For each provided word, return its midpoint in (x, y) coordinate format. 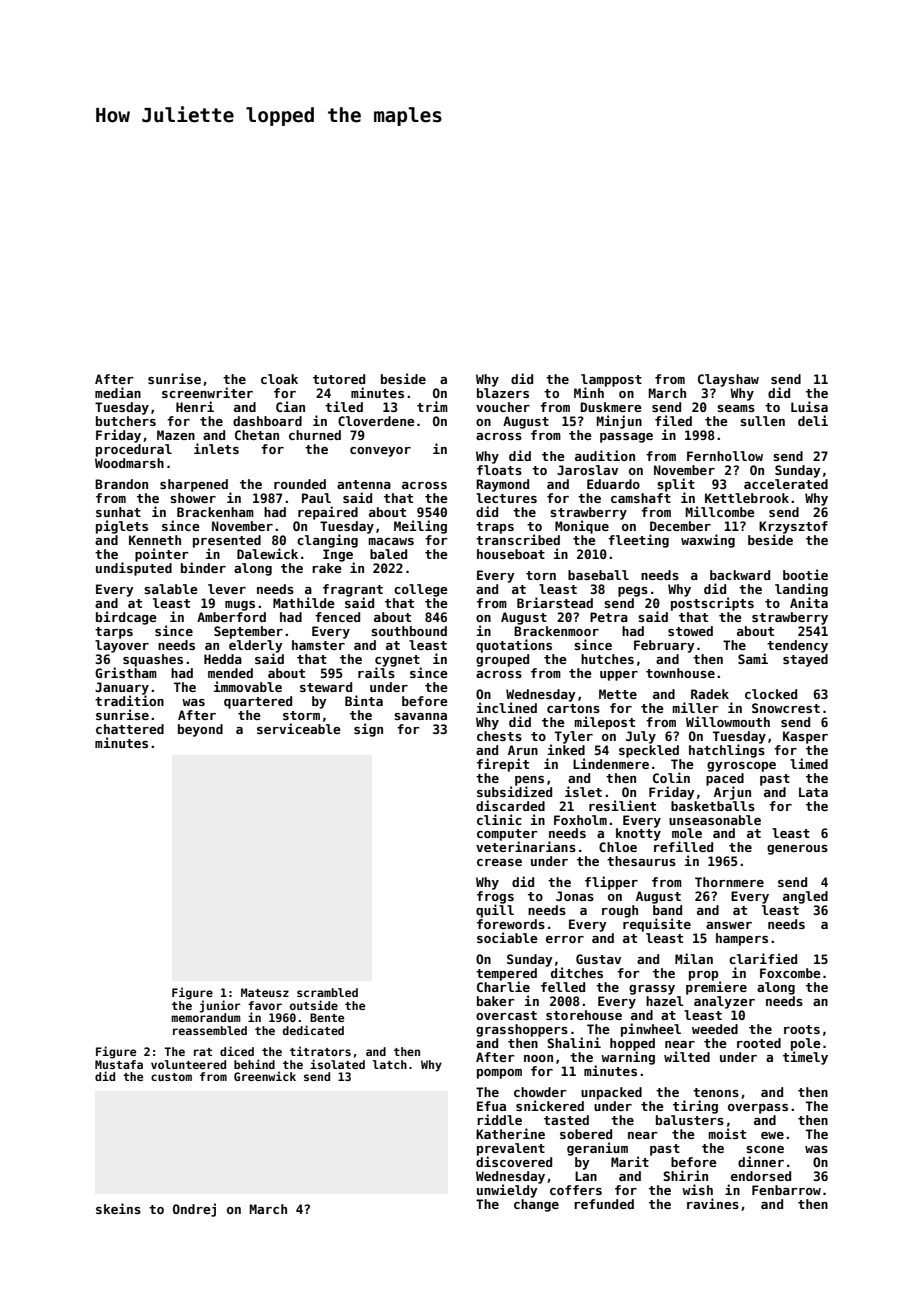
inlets (216, 448)
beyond (200, 730)
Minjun (619, 422)
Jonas (575, 896)
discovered (514, 1161)
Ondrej (194, 1210)
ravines (713, 1203)
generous (797, 850)
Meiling (420, 527)
